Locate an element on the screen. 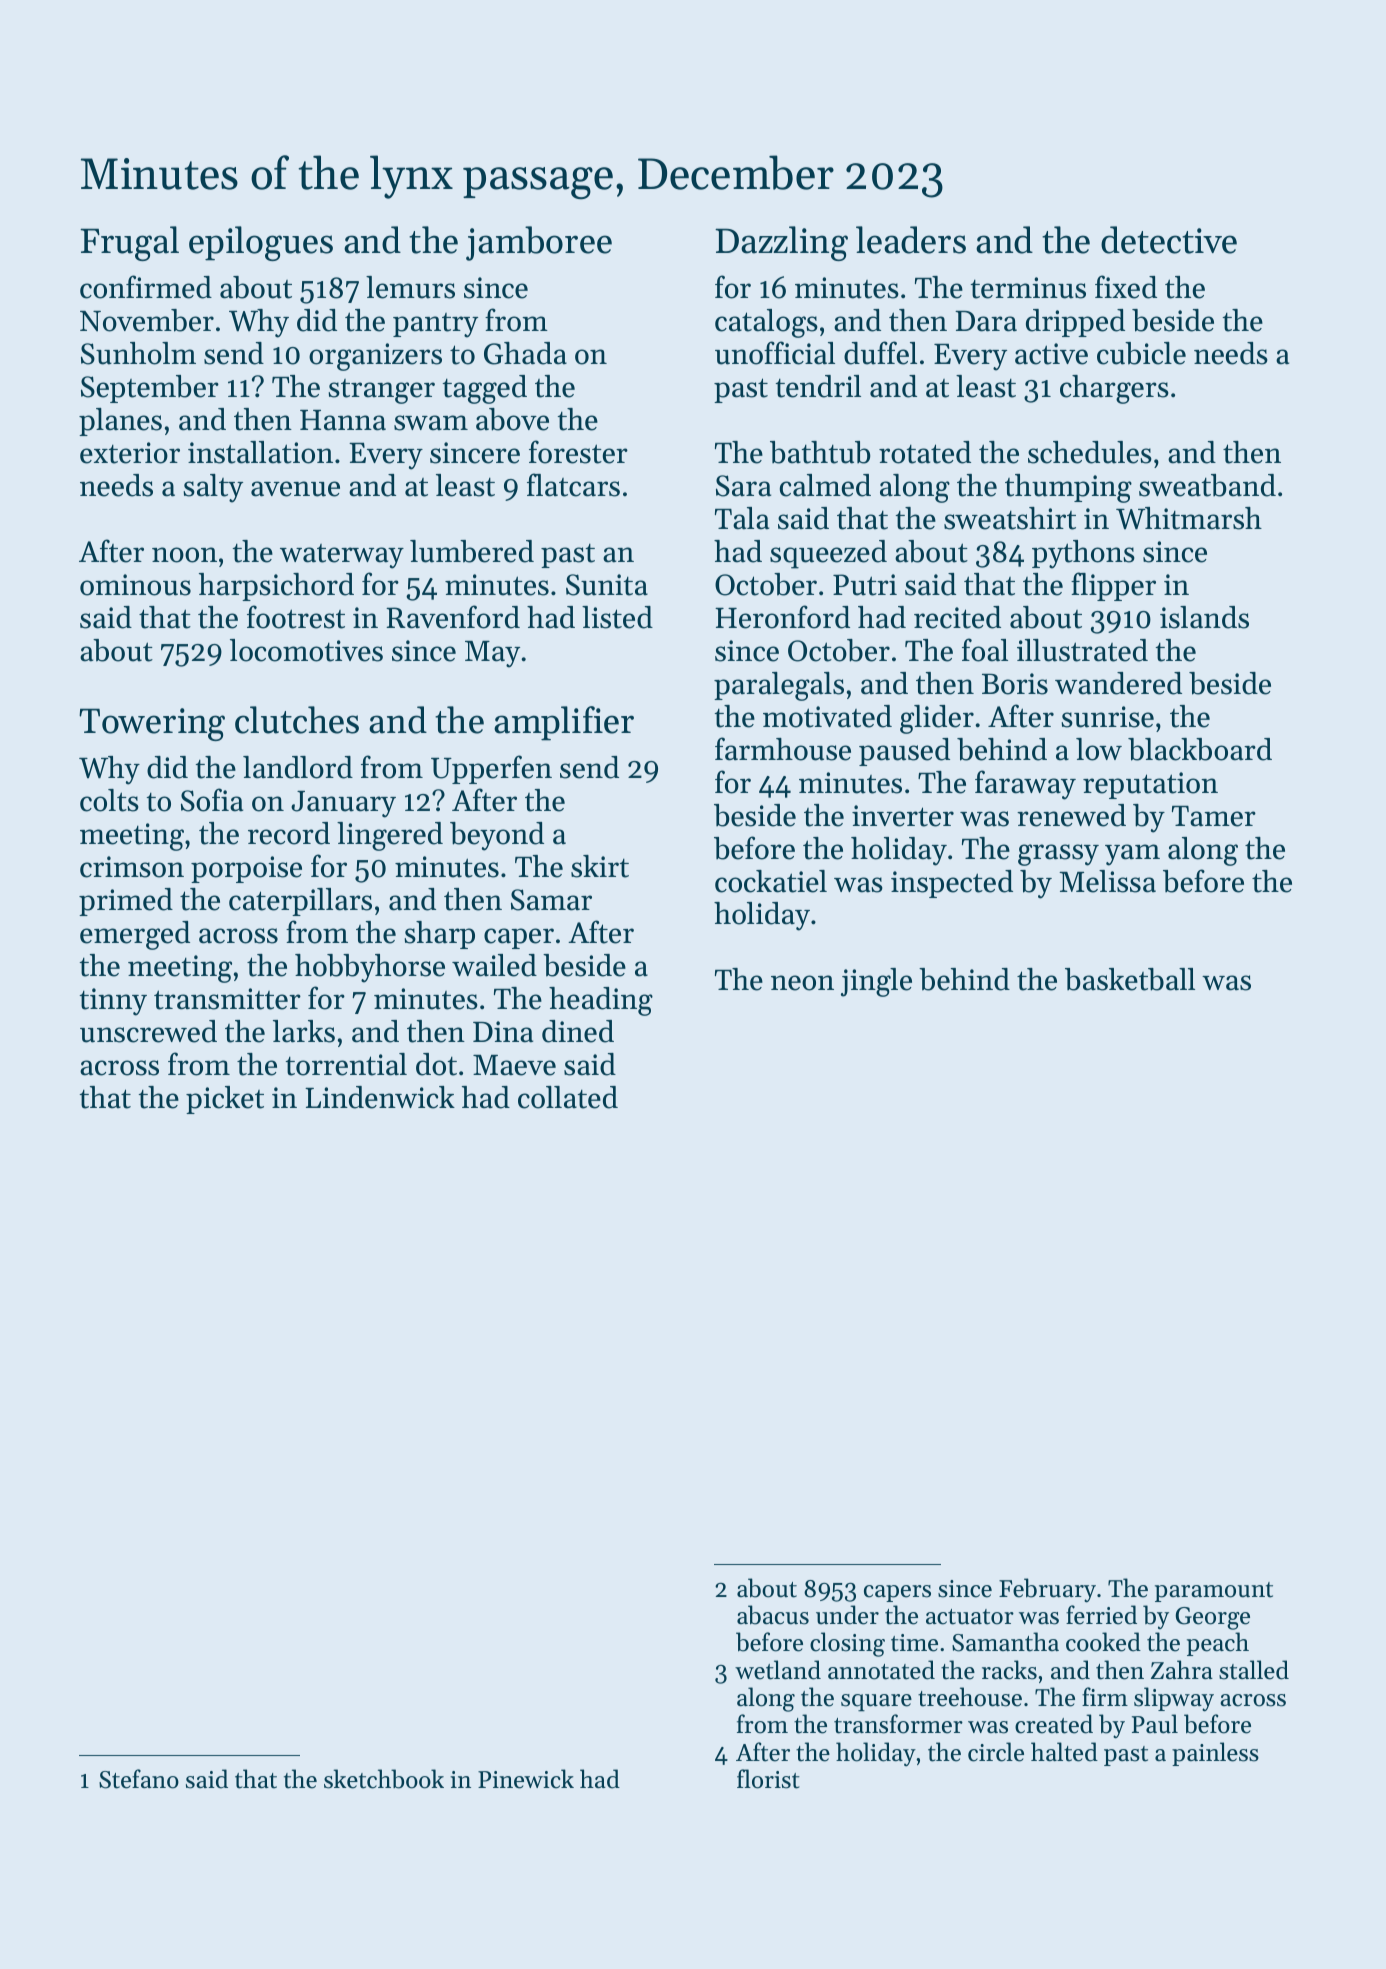 The image size is (1386, 1969). sketchbook is located at coordinates (384, 1779).
